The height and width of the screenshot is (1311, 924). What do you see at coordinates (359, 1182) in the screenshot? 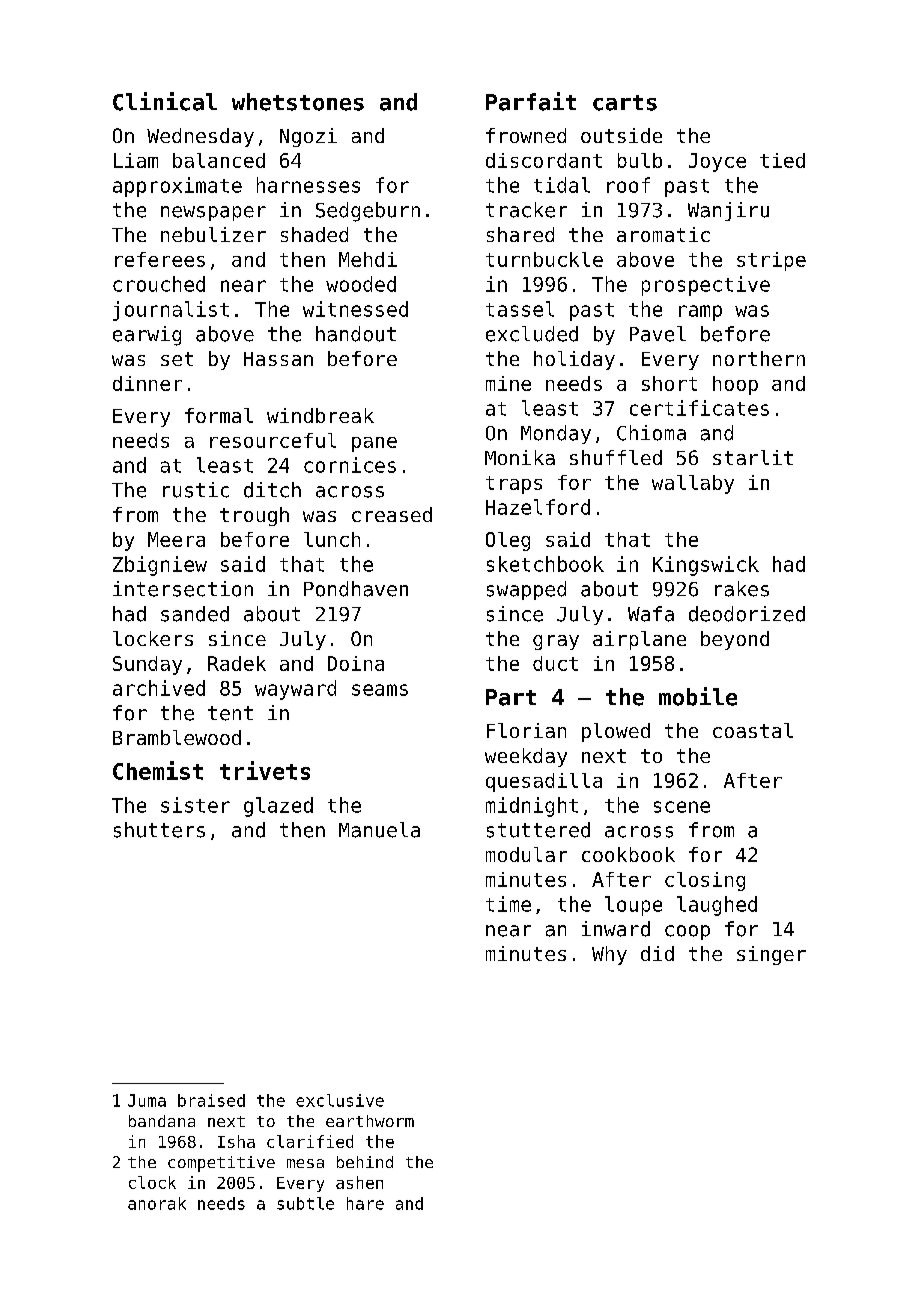
I see `ashen` at bounding box center [359, 1182].
